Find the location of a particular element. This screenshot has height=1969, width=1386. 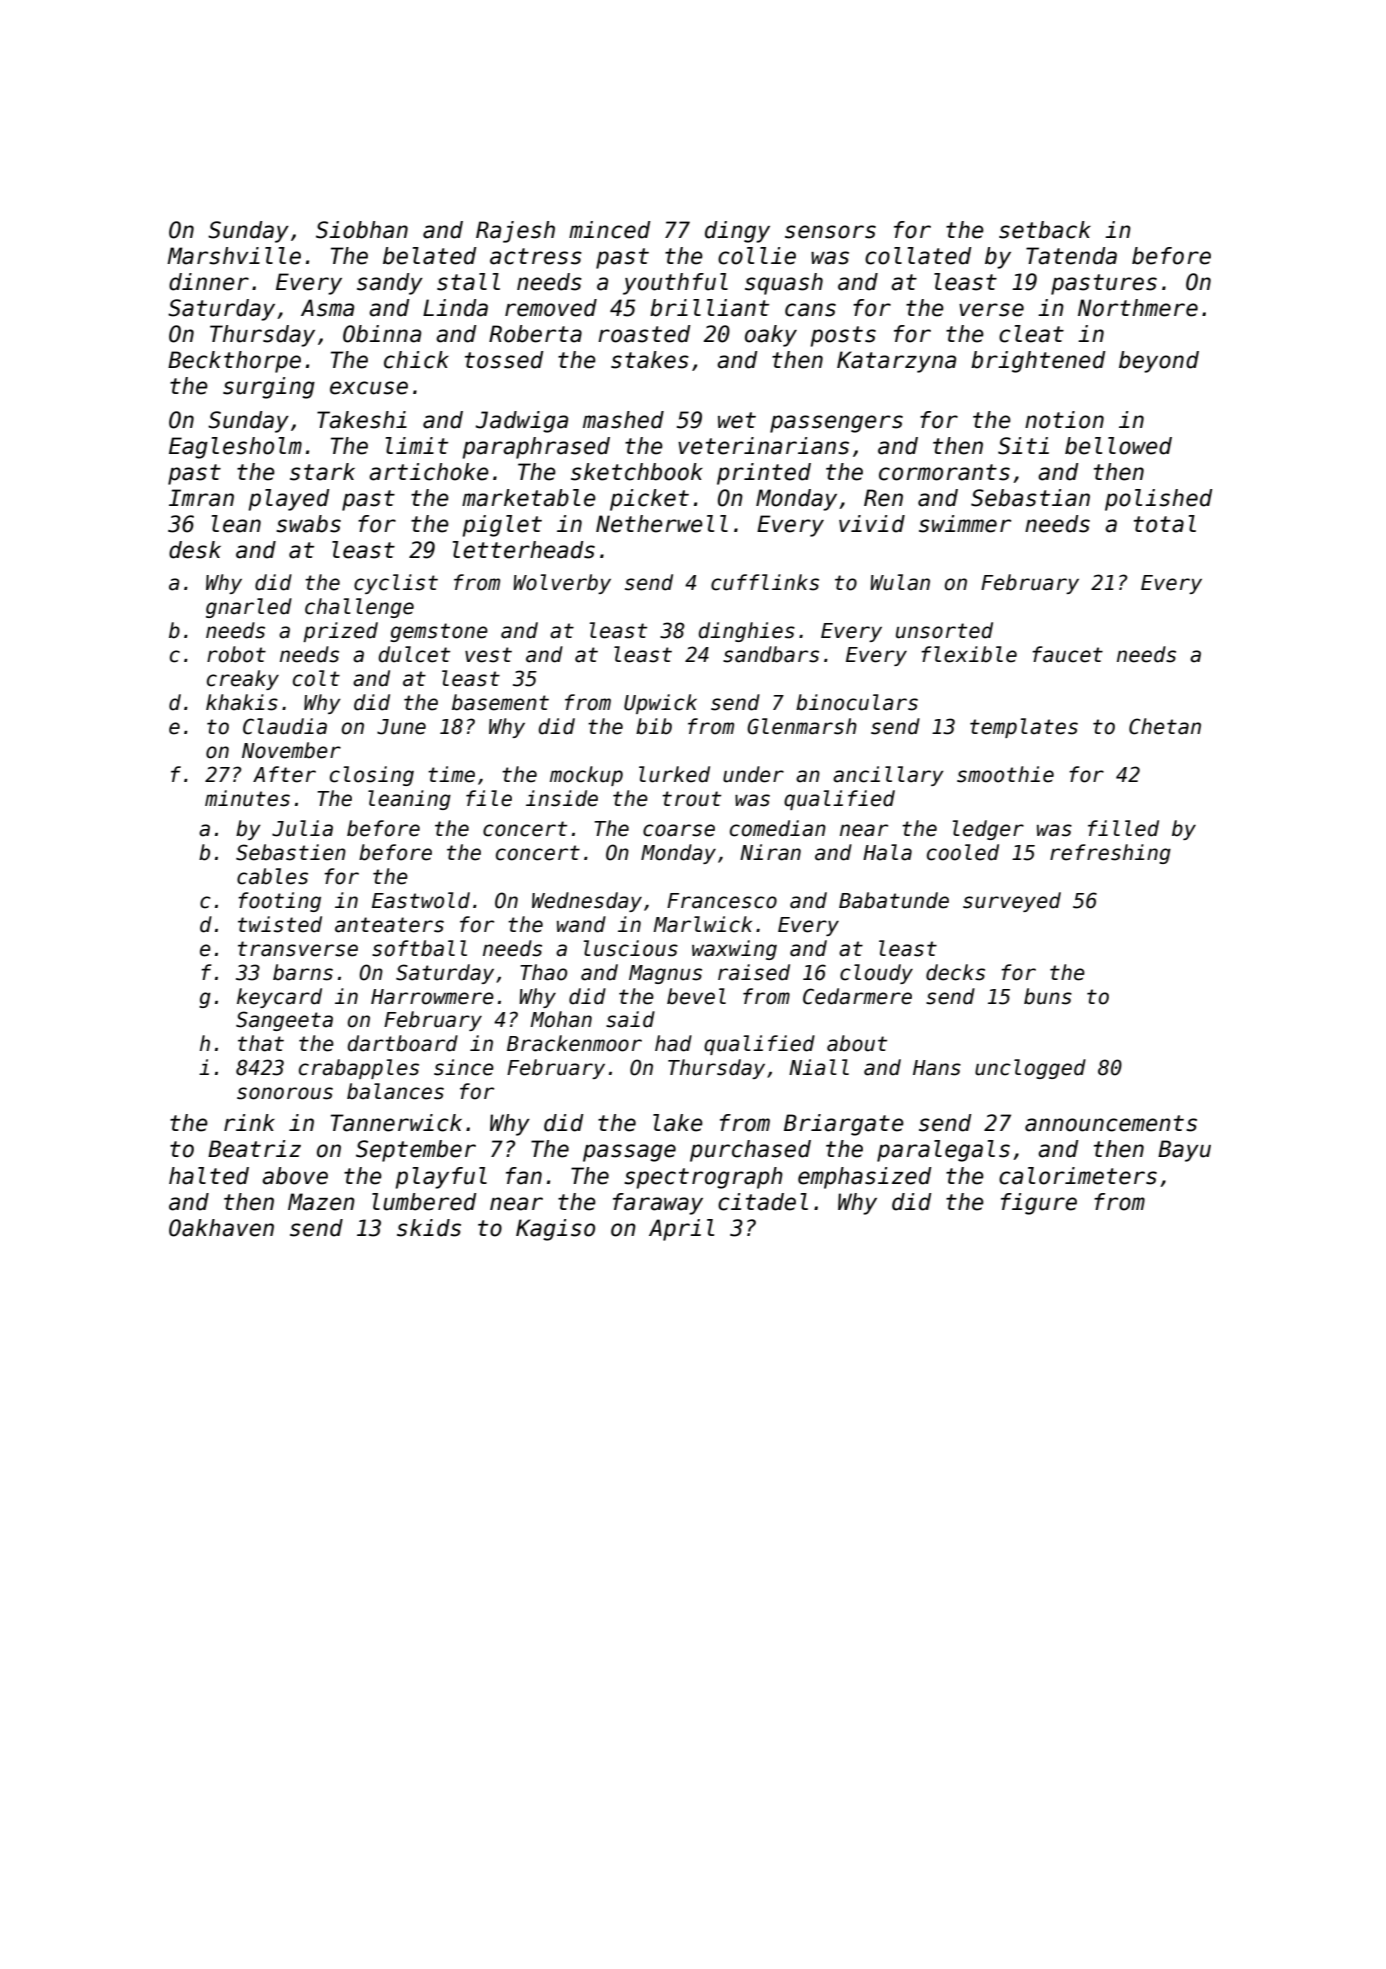

minced is located at coordinates (610, 230).
